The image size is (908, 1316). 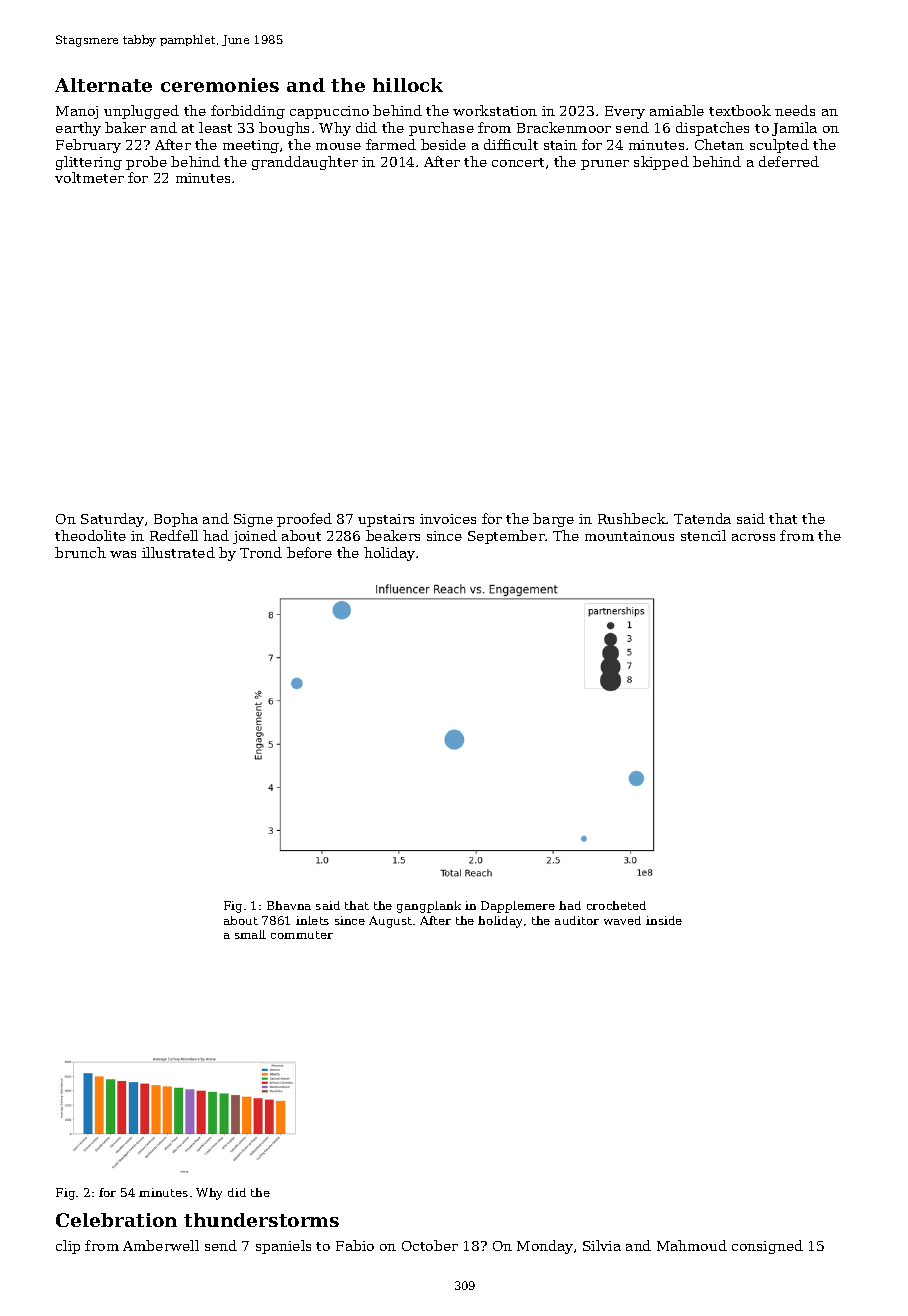 I want to click on Tatenda, so click(x=702, y=518).
